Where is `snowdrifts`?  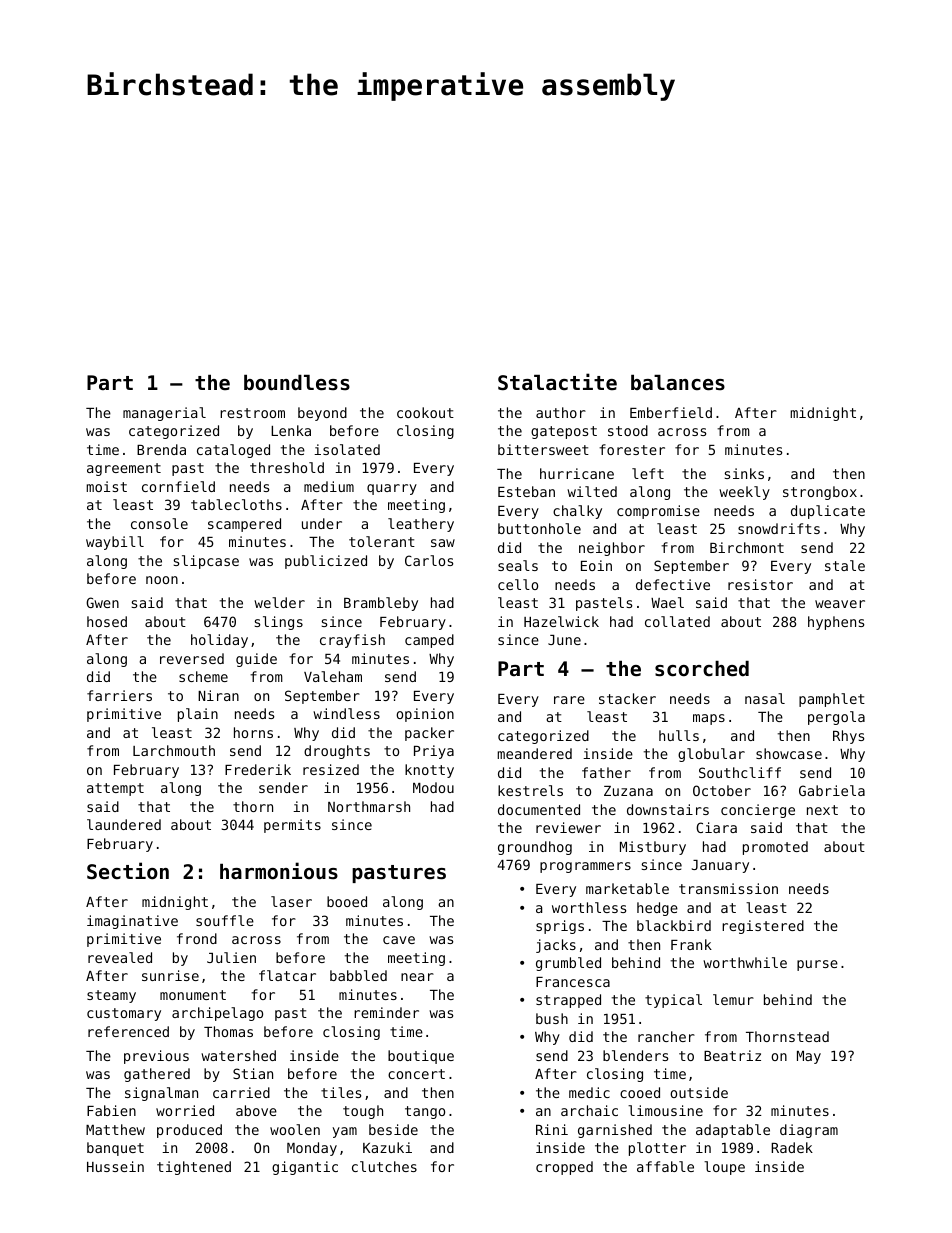 snowdrifts is located at coordinates (779, 528).
